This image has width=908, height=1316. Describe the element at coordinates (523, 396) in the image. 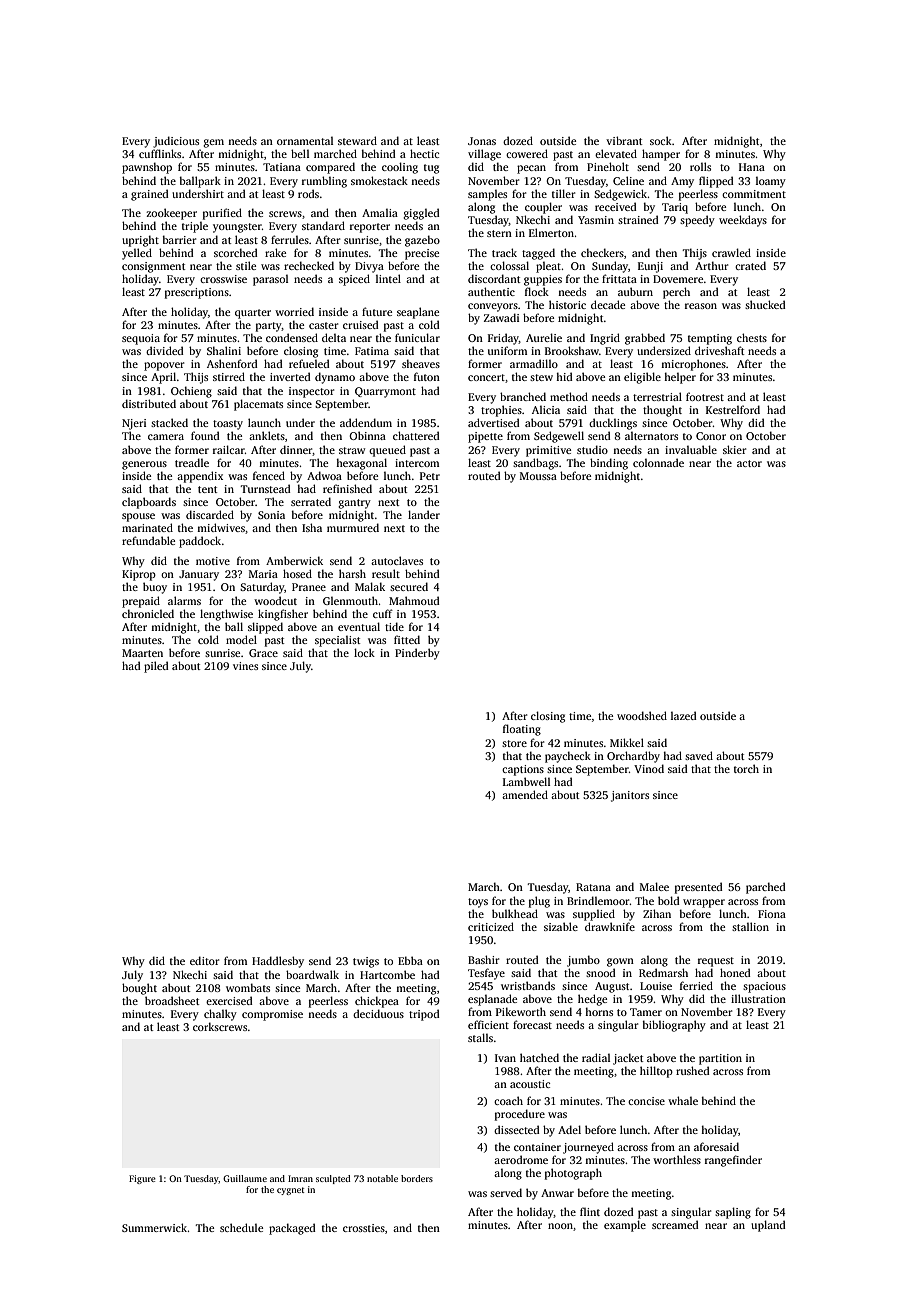

I see `branched` at that location.
